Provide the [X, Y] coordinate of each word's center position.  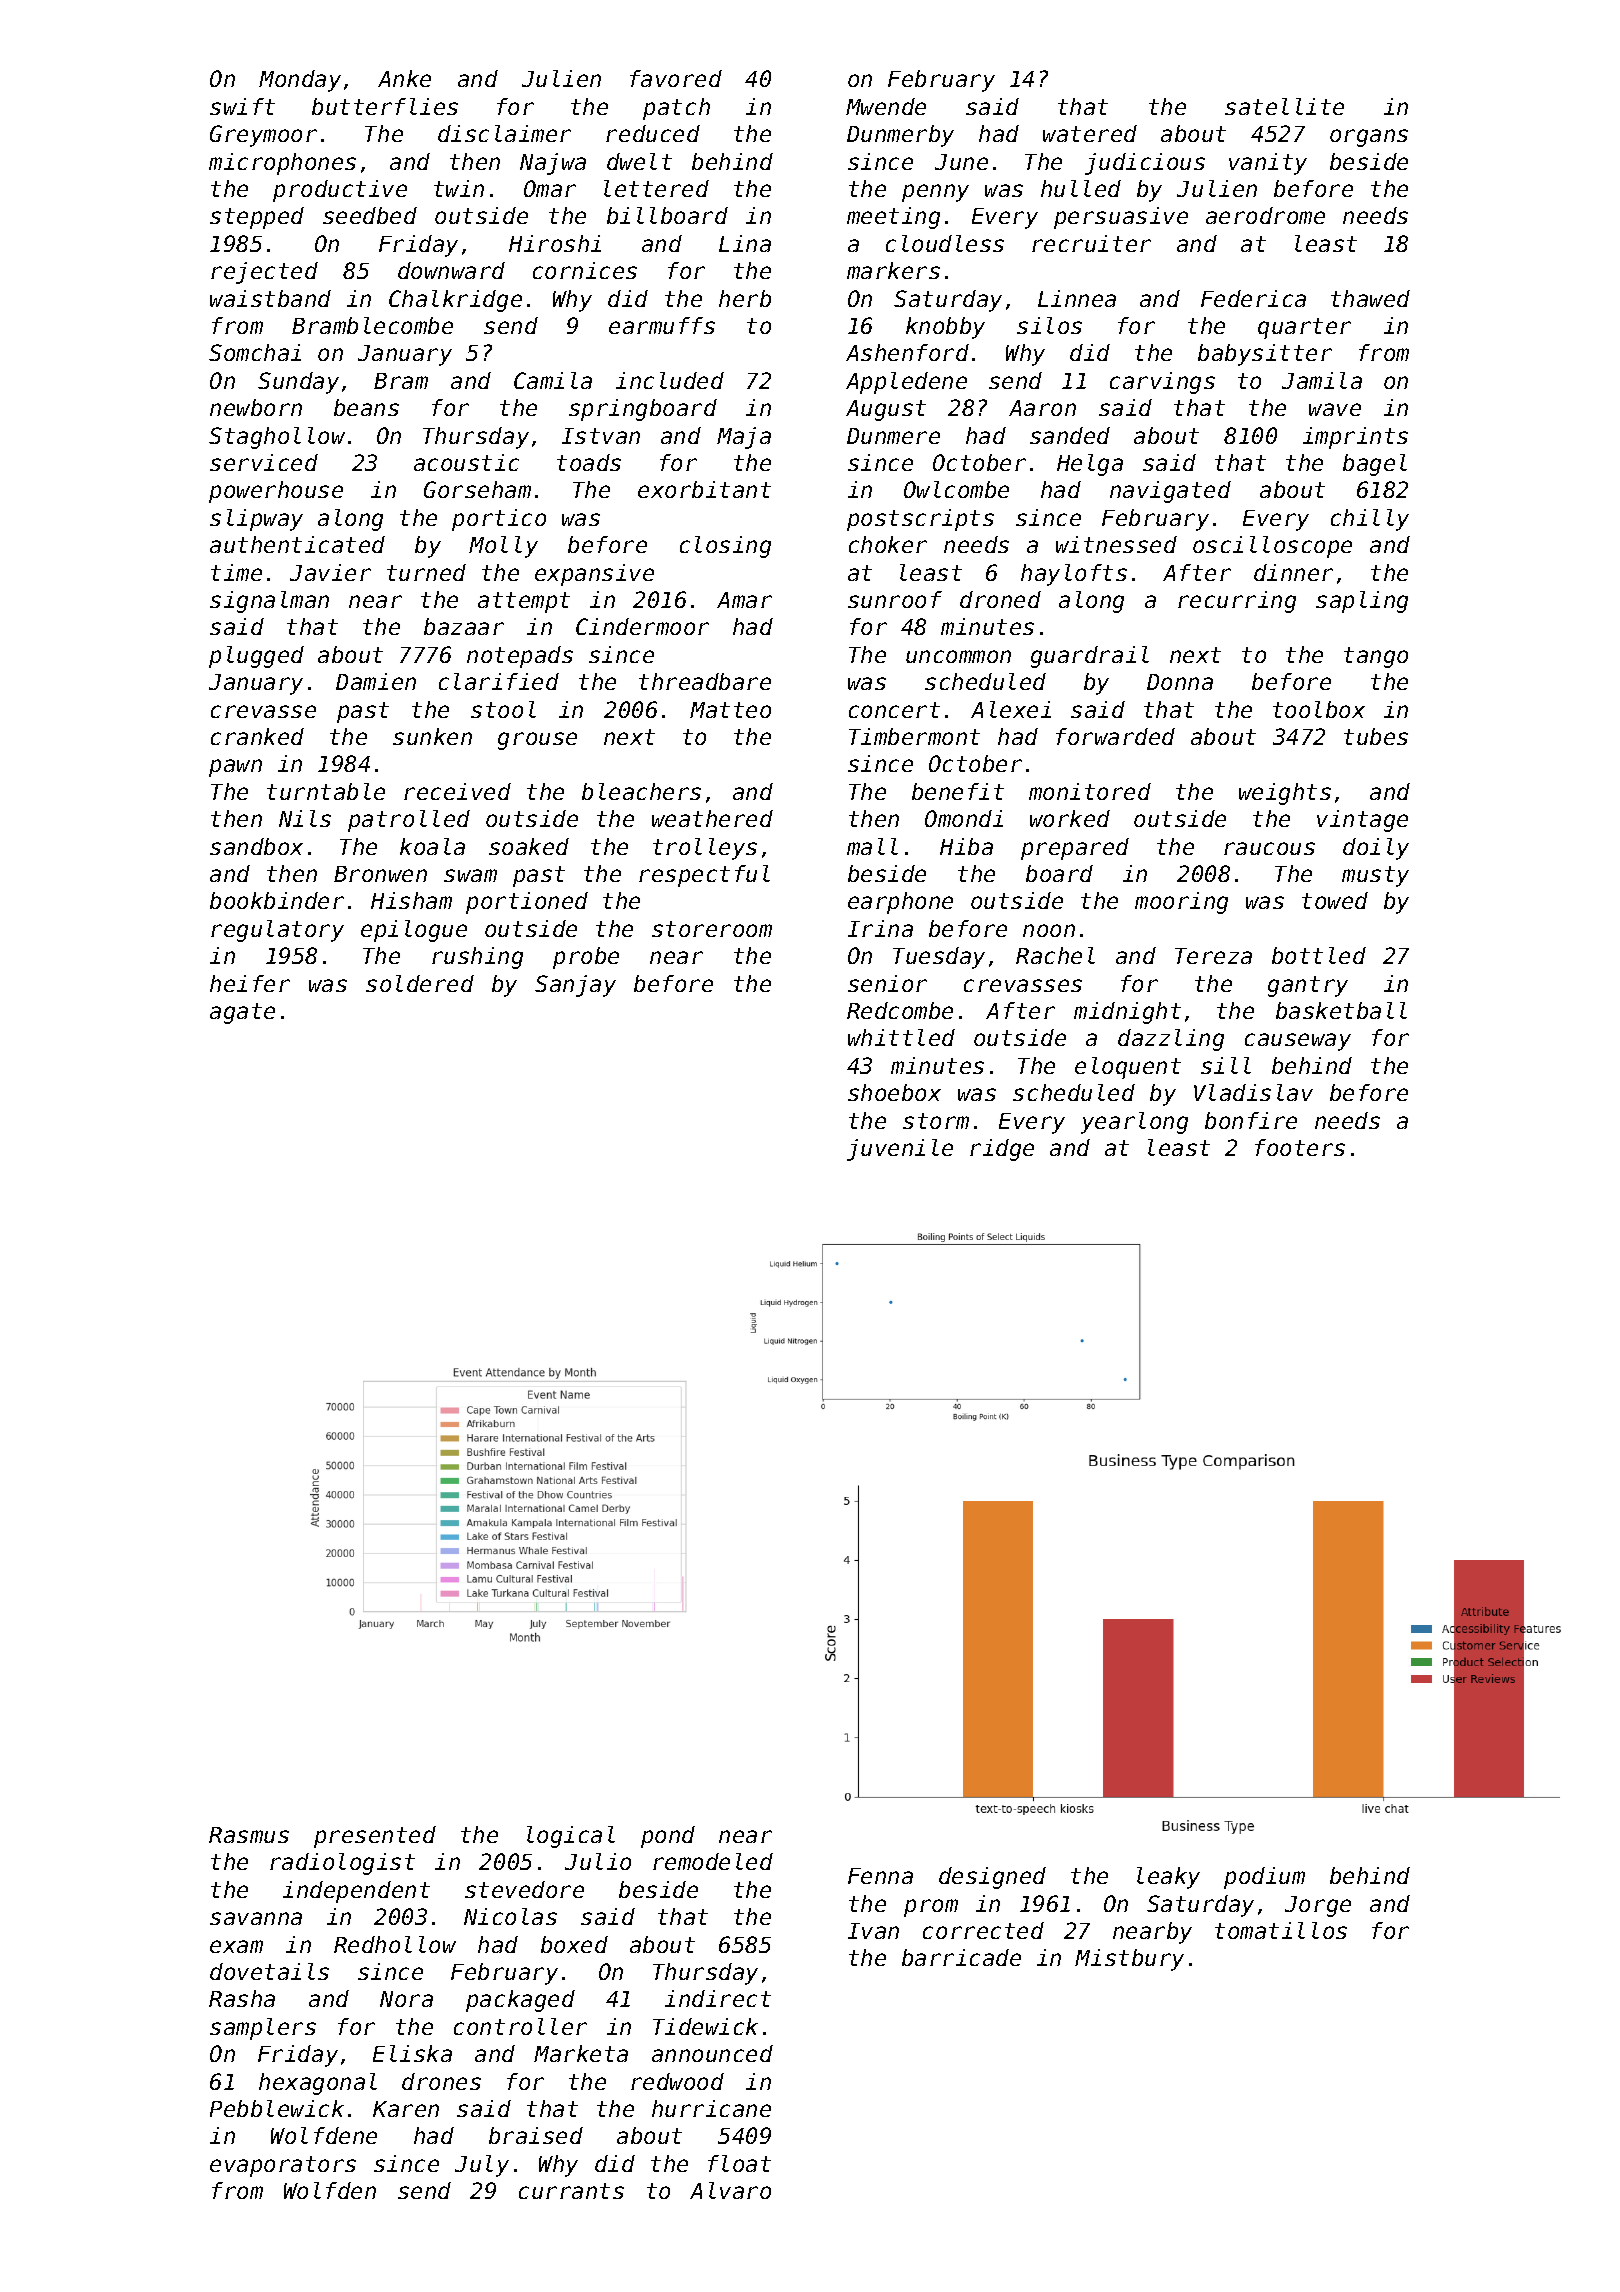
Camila [553, 380]
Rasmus [249, 1835]
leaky [1168, 1878]
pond [668, 1837]
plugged [256, 657]
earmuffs [662, 325]
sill [1226, 1065]
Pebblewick [277, 2108]
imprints [1355, 438]
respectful [704, 876]
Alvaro [730, 2190]
